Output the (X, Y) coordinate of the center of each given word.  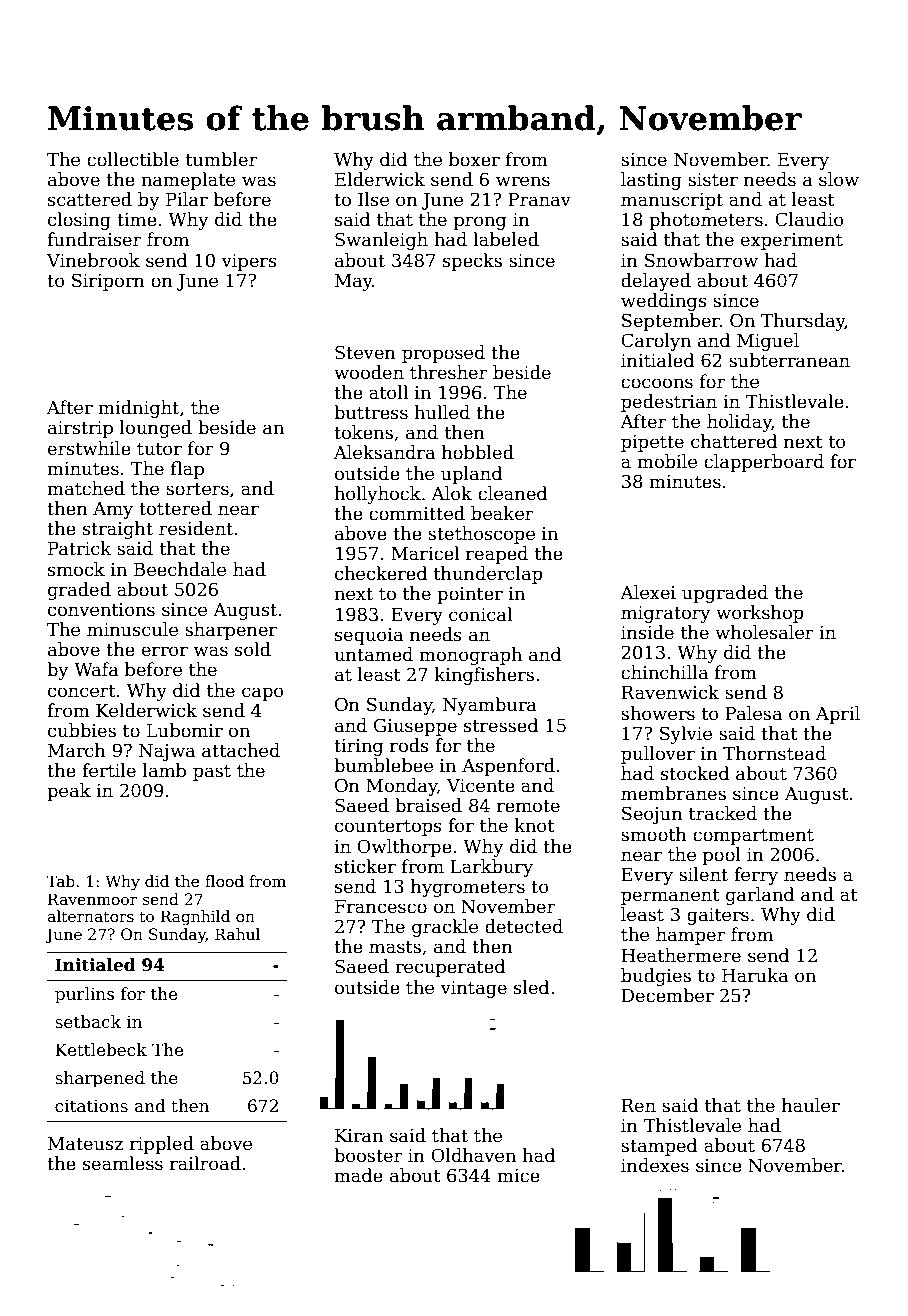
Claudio (809, 219)
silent (703, 874)
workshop (760, 614)
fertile (109, 770)
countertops (388, 828)
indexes (655, 1165)
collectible (133, 159)
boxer (474, 159)
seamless (123, 1163)
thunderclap (488, 575)
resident (196, 528)
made (358, 1175)
